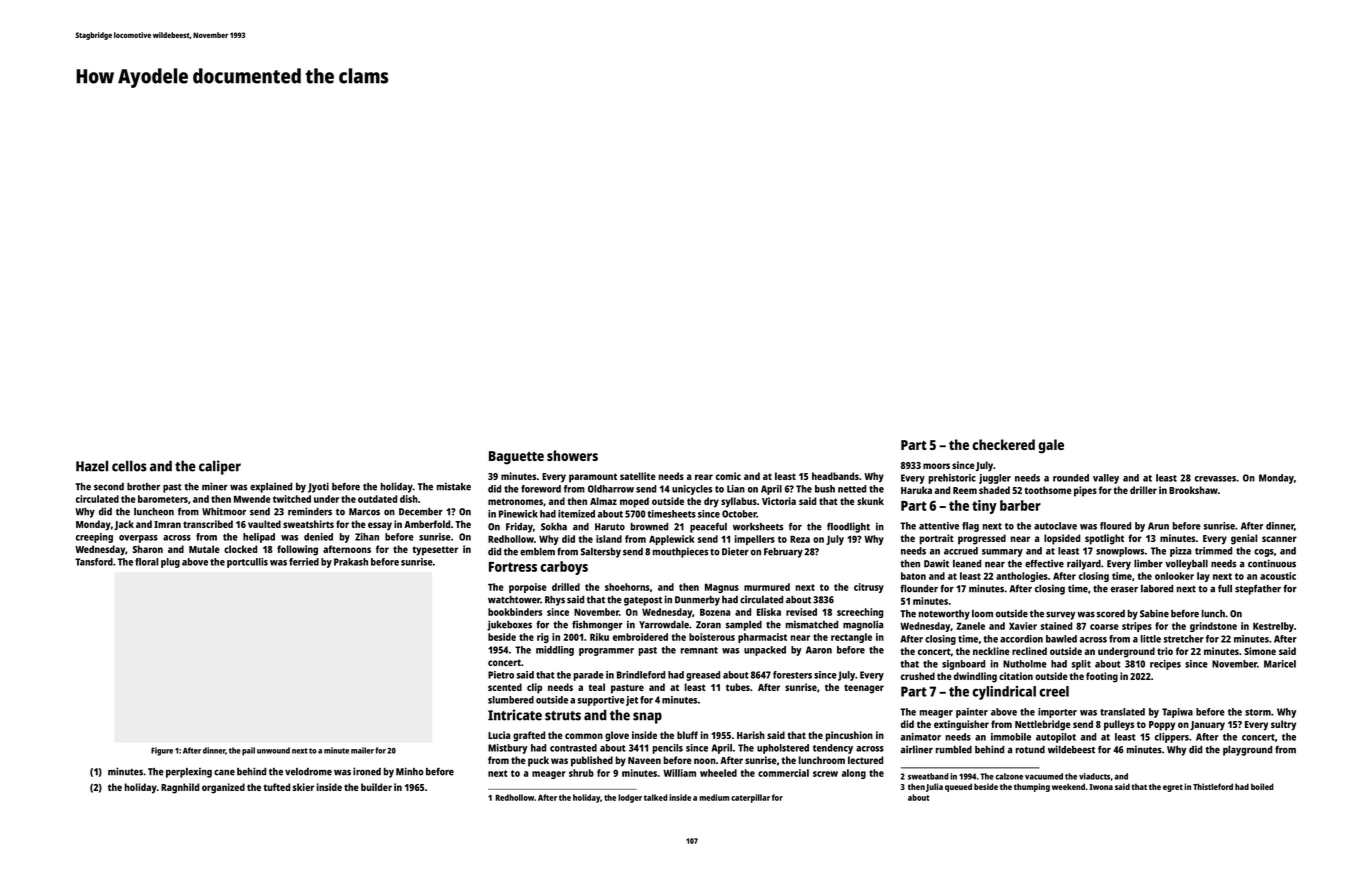  Describe the element at coordinates (509, 625) in the screenshot. I see `jukeboxes` at that location.
